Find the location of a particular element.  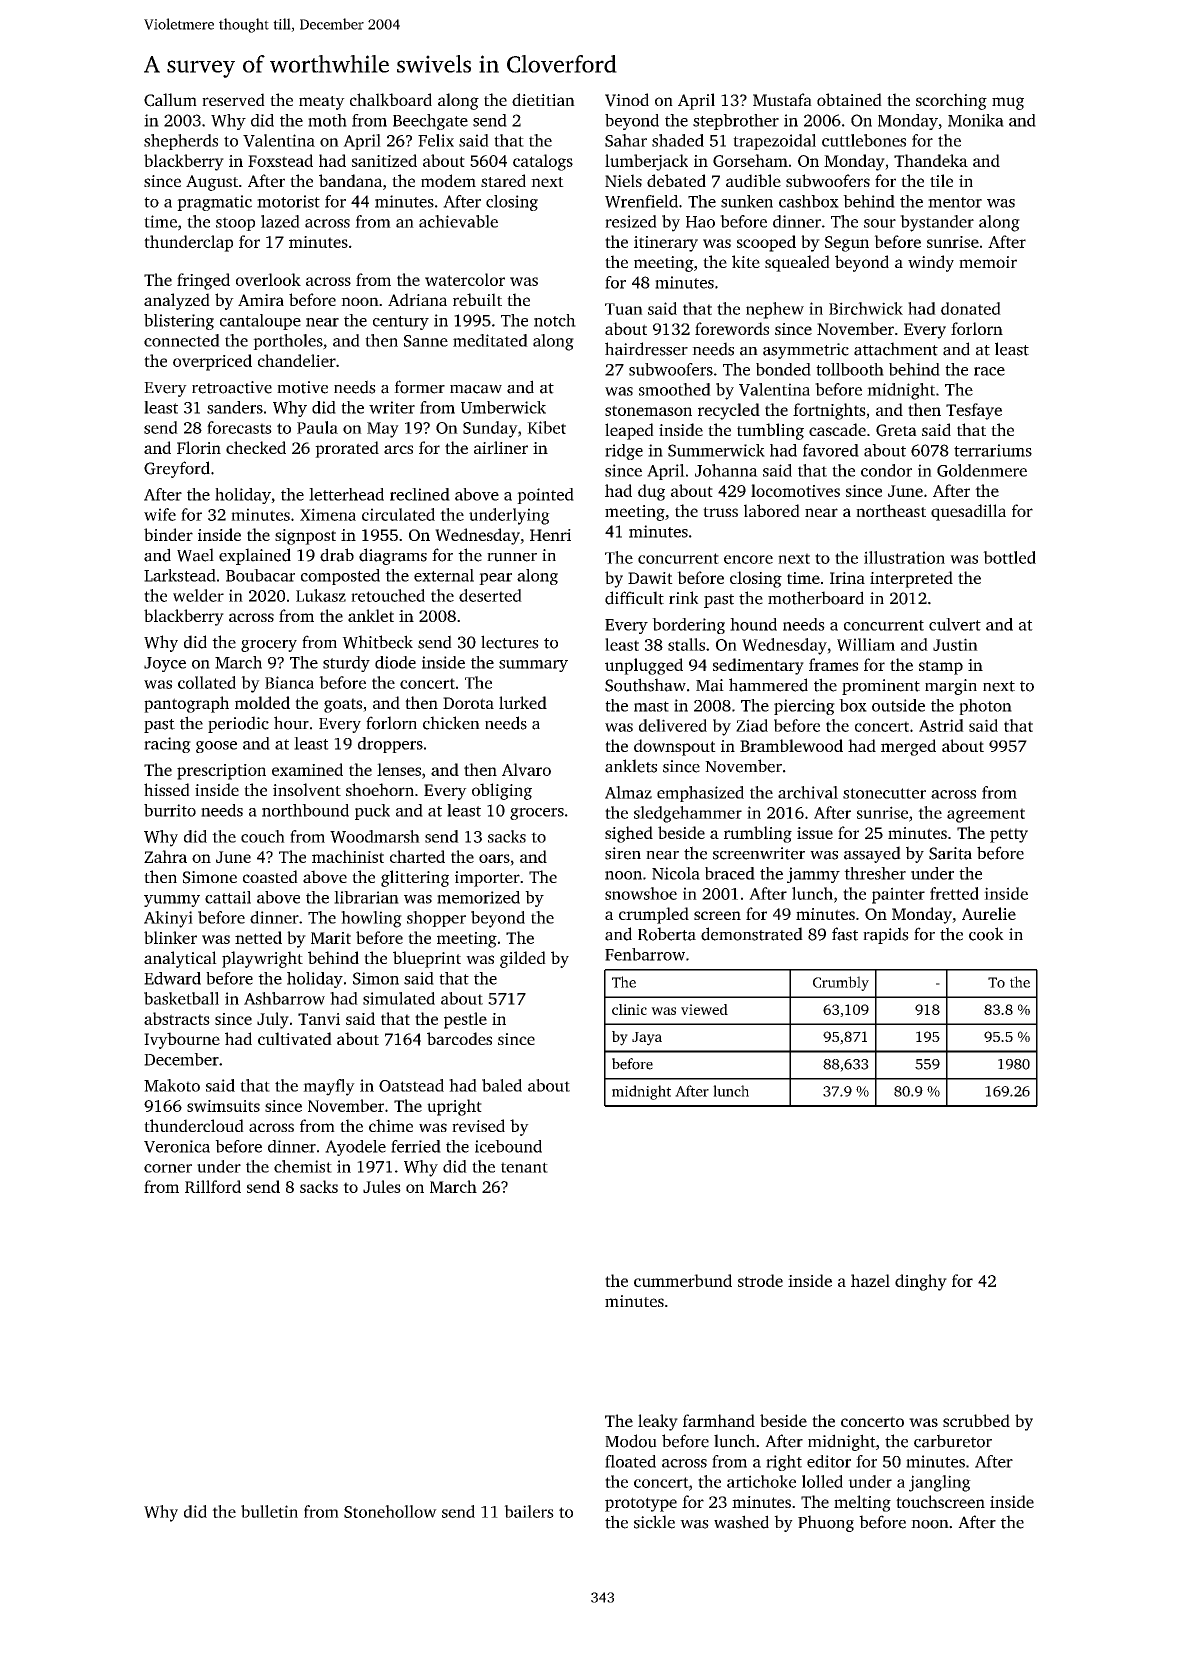

rumbling is located at coordinates (758, 834).
